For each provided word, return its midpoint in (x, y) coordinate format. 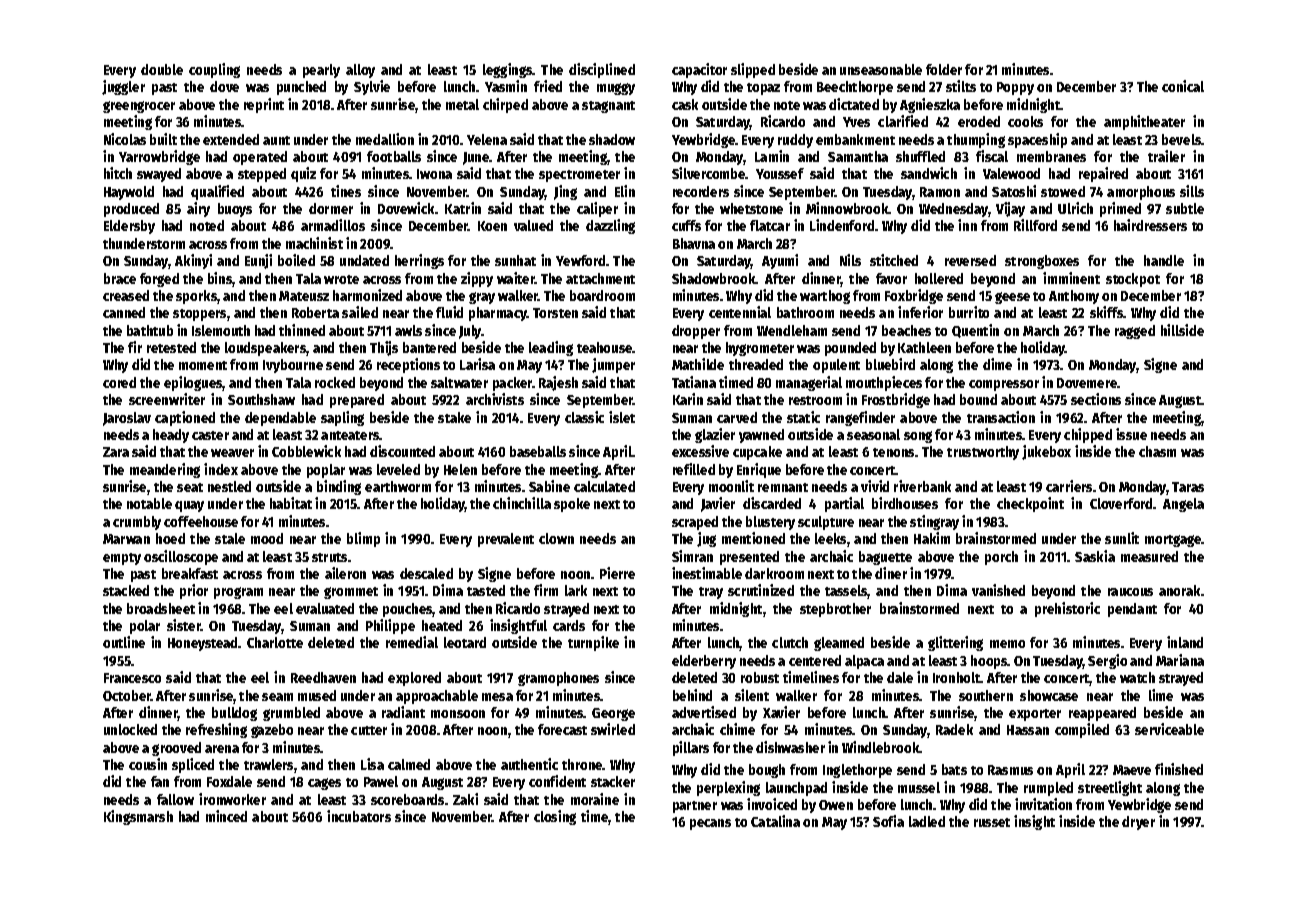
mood (267, 538)
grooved (176, 749)
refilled (694, 469)
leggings (508, 70)
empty (122, 559)
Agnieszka (930, 105)
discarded (772, 503)
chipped (1088, 435)
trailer (1166, 156)
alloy (360, 71)
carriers (1069, 486)
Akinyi (193, 261)
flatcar (770, 225)
